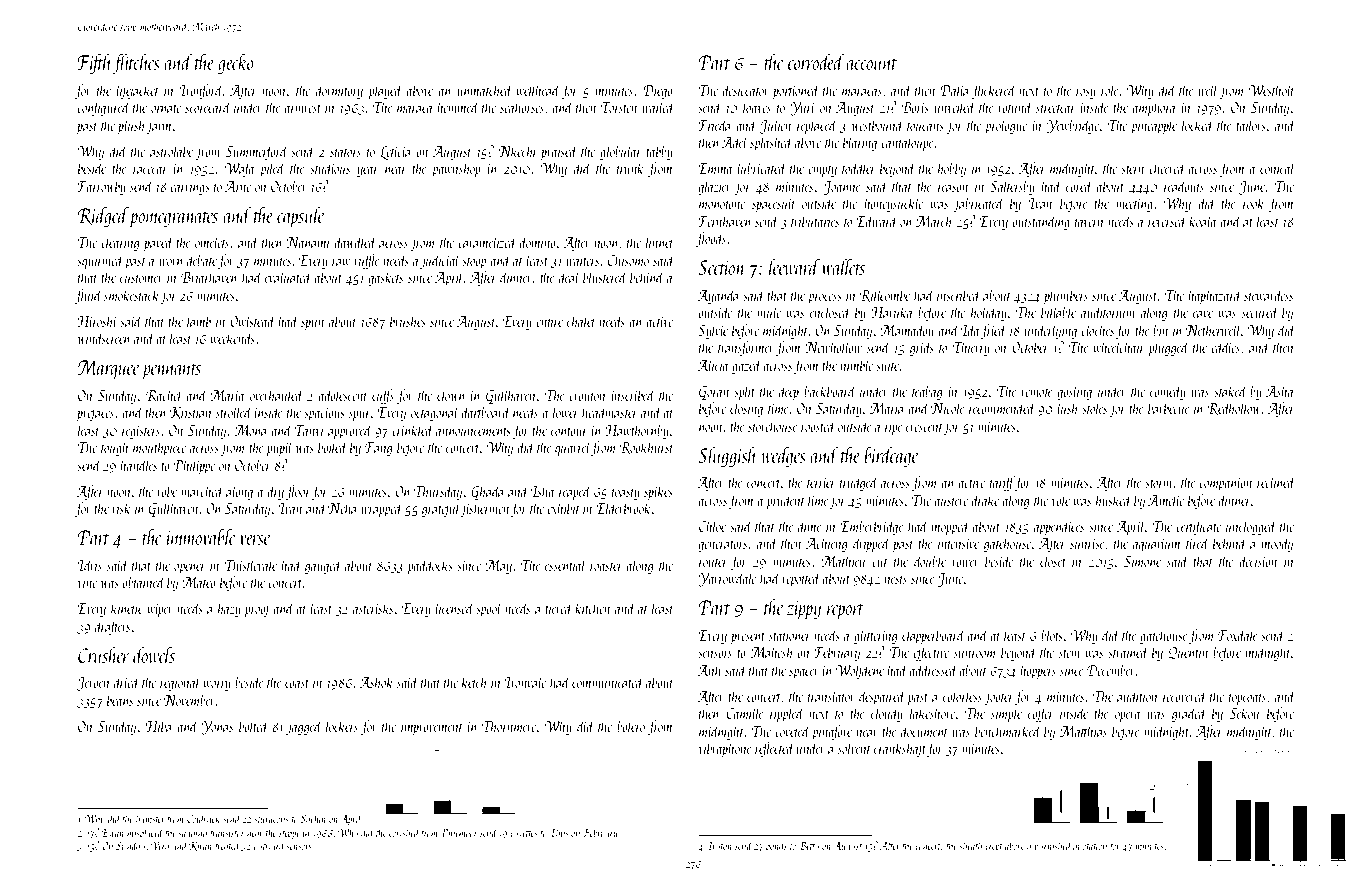 The height and width of the document is (887, 1372). Describe the element at coordinates (298, 492) in the document. I see `floor` at that location.
